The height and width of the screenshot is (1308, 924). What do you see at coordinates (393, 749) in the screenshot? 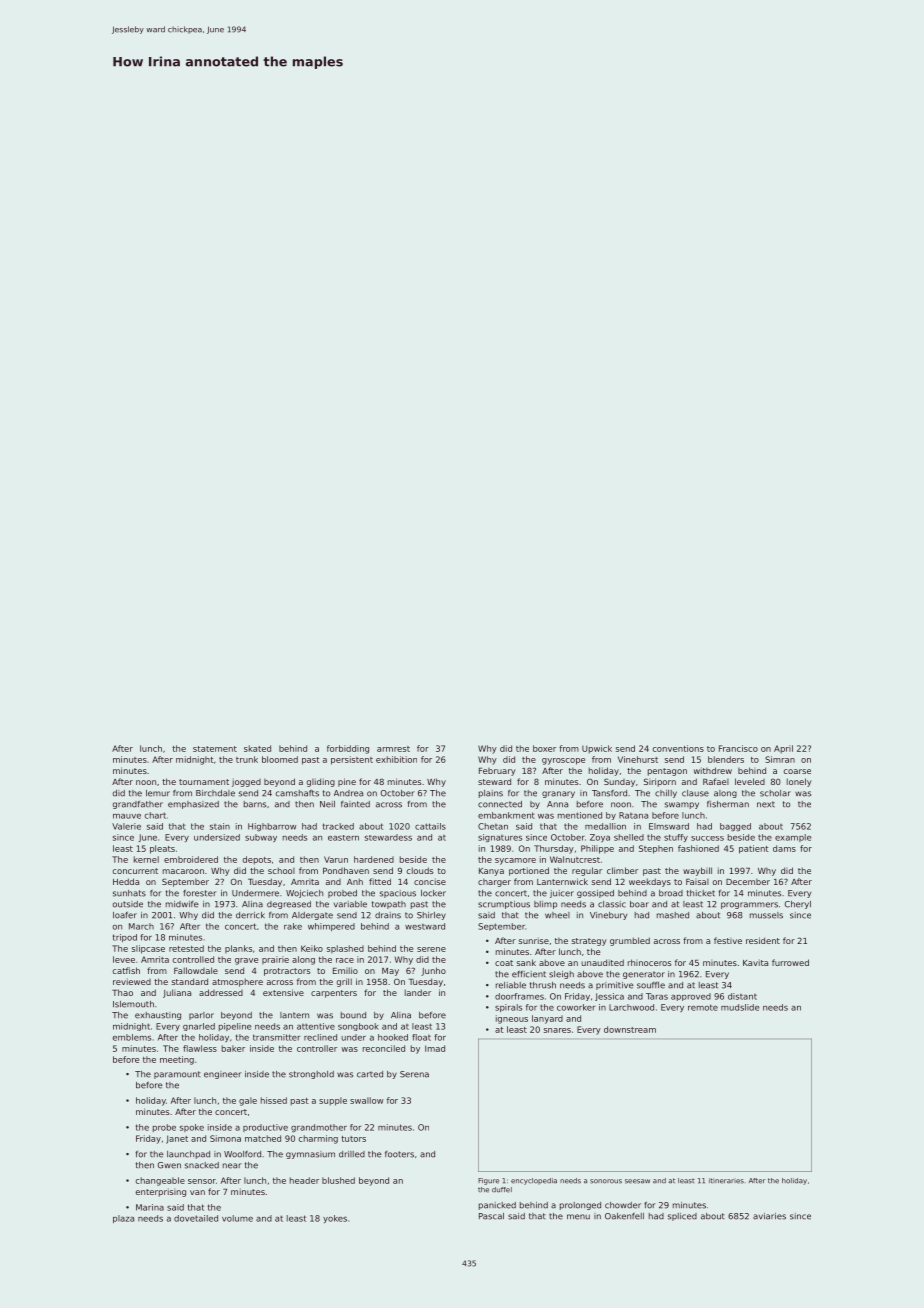
I see `armrest` at bounding box center [393, 749].
